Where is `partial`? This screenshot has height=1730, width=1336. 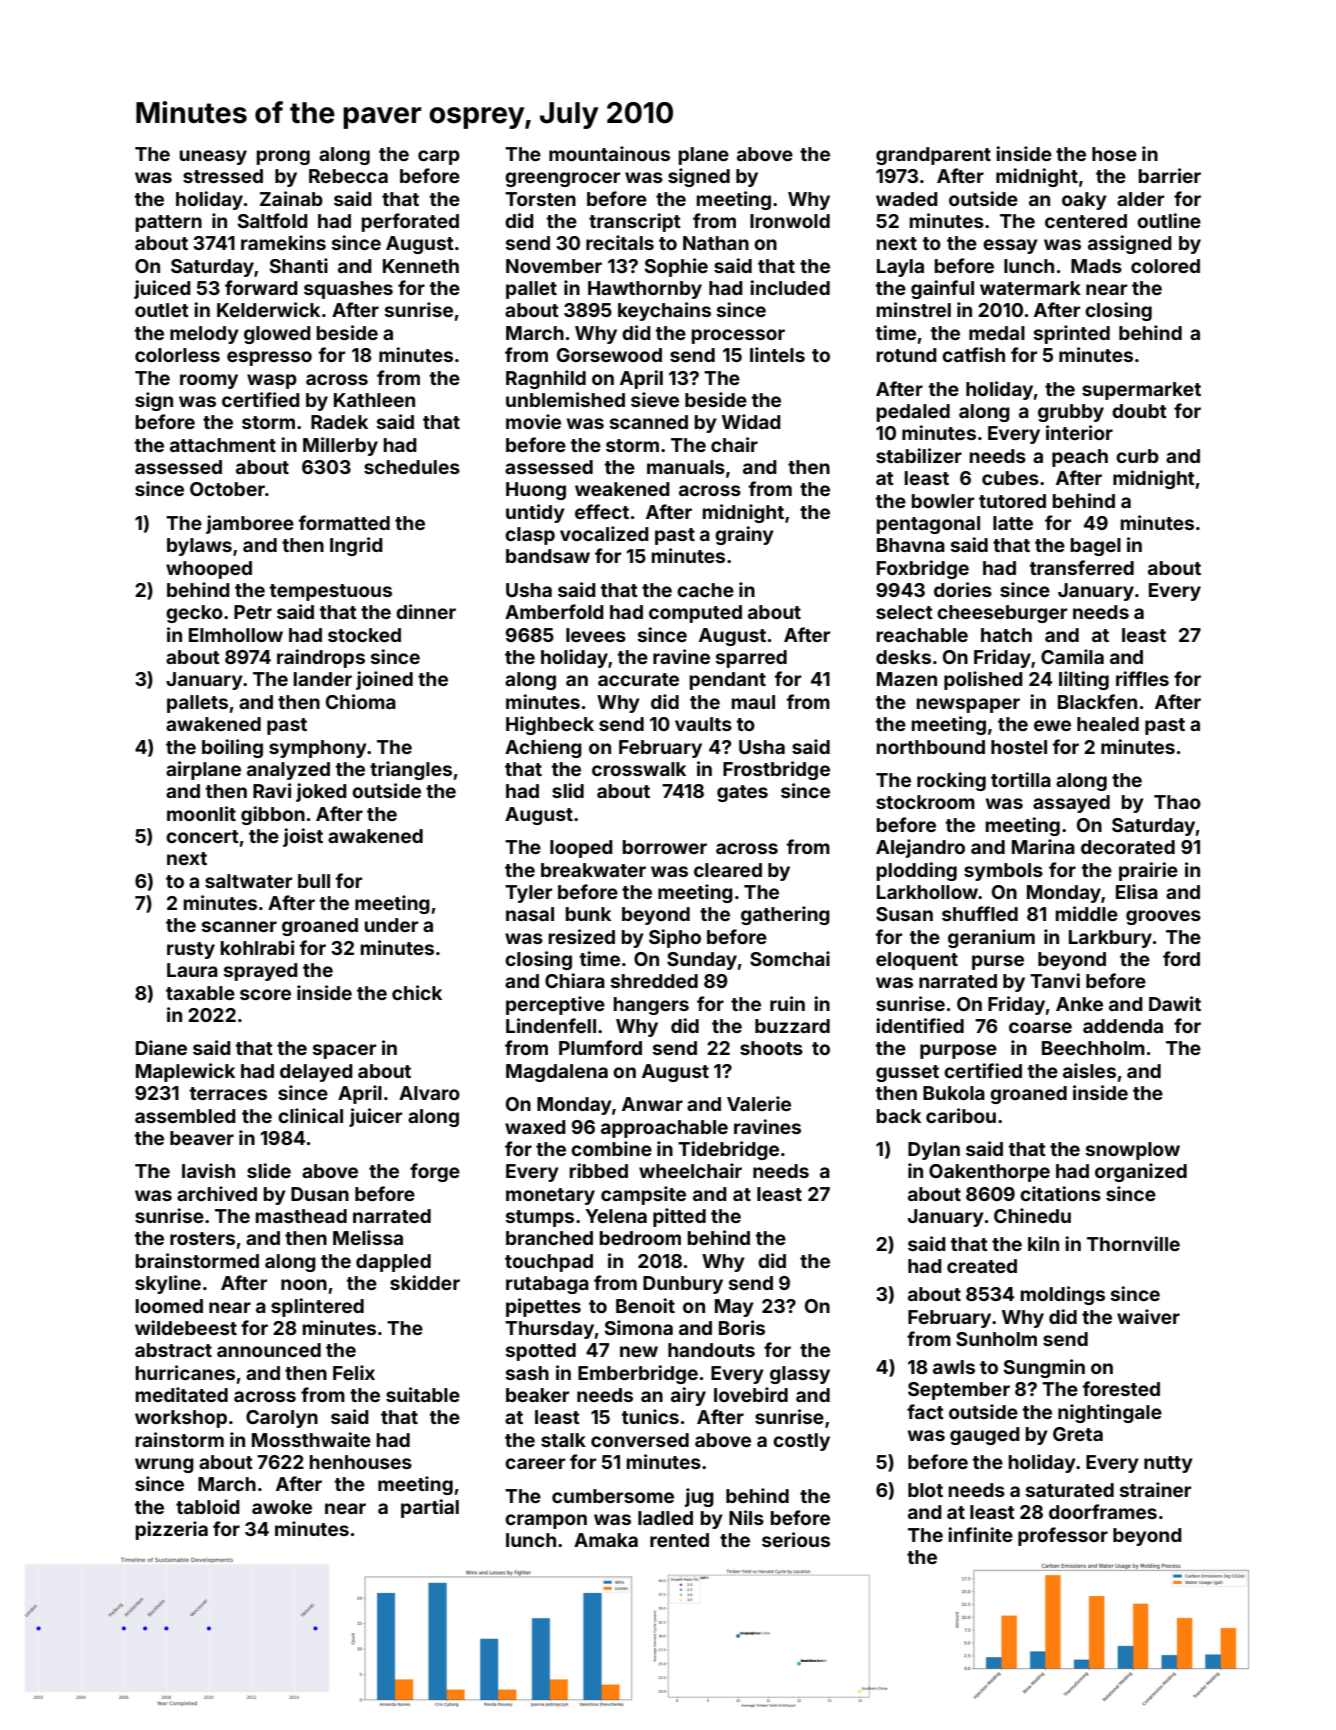
partial is located at coordinates (430, 1508).
